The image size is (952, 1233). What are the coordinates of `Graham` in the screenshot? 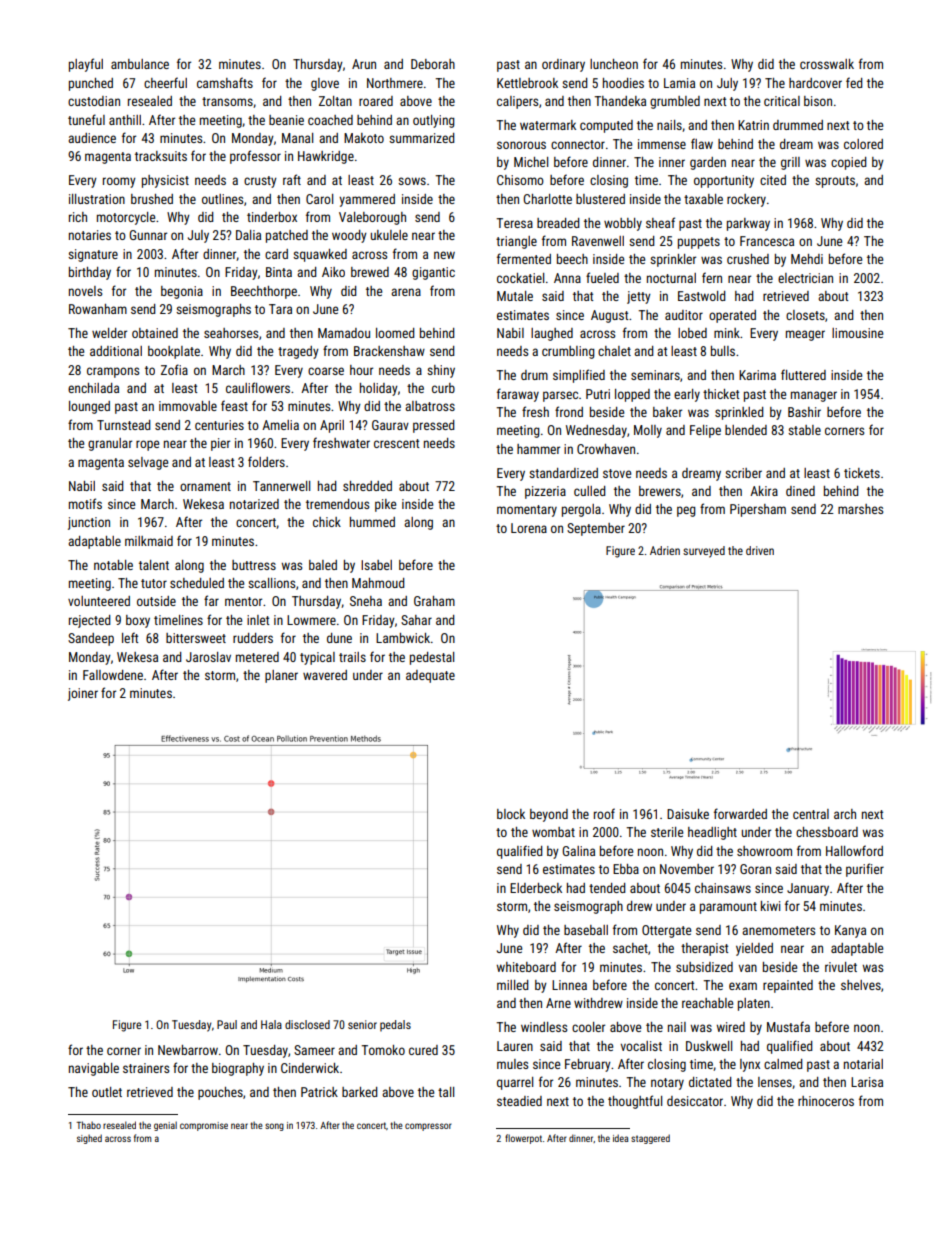 It's located at (434, 601).
